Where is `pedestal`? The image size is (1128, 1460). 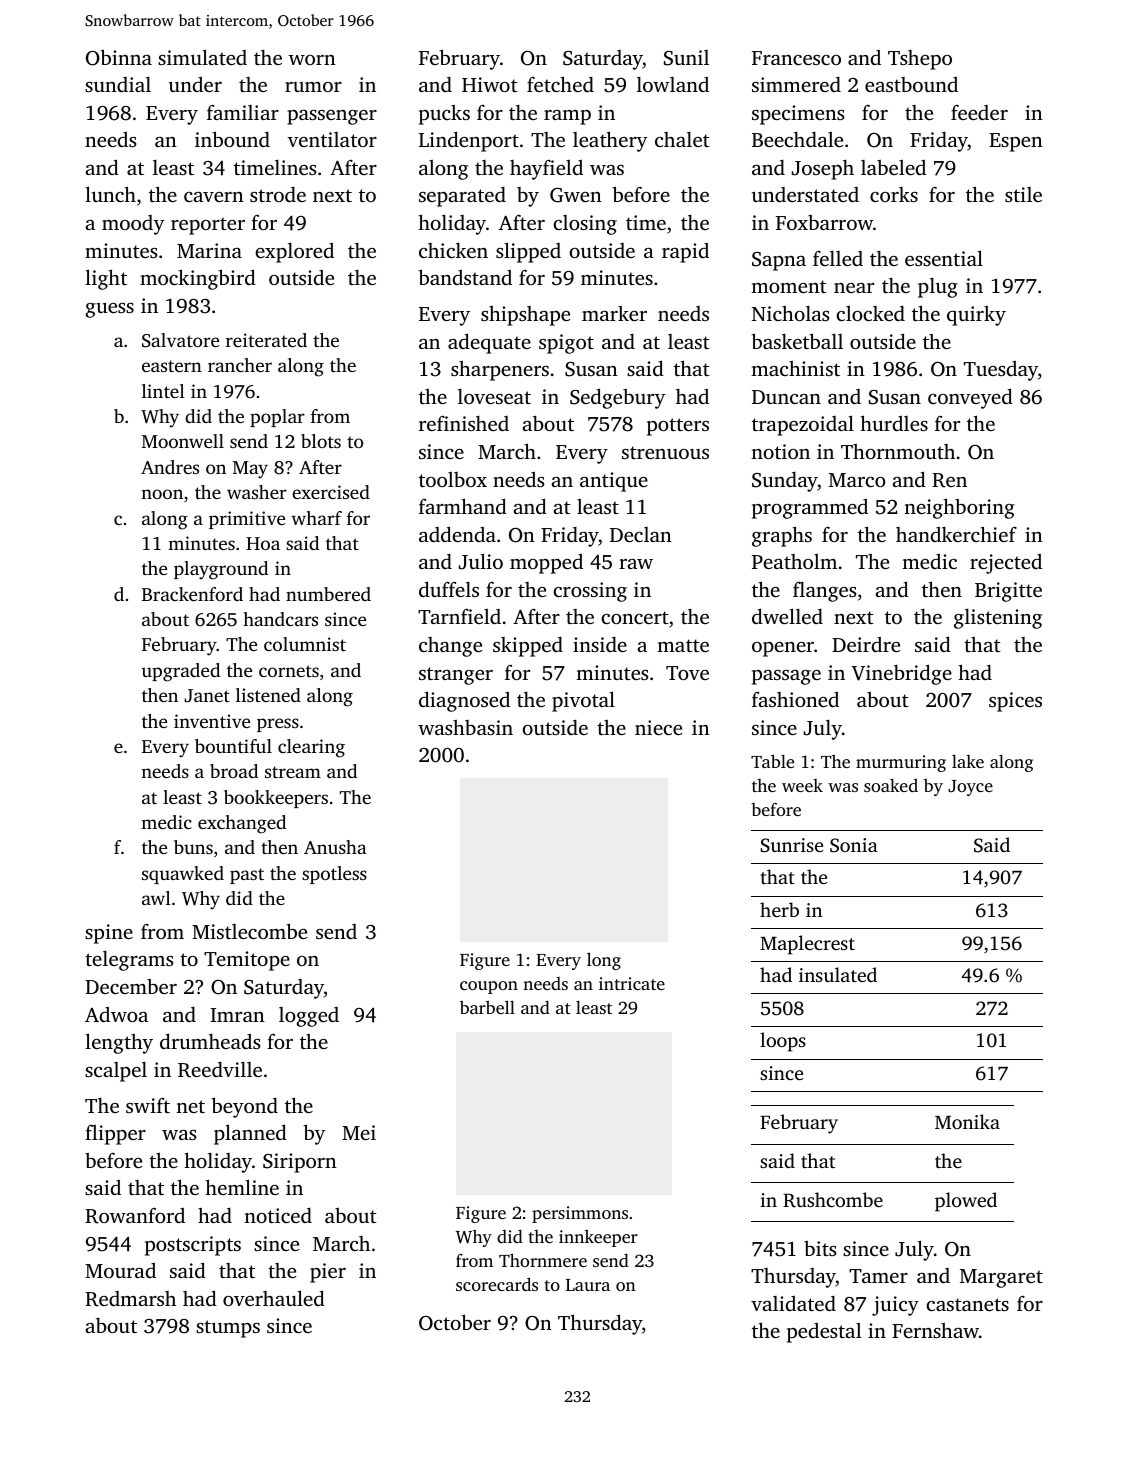
pedestal is located at coordinates (824, 1333).
